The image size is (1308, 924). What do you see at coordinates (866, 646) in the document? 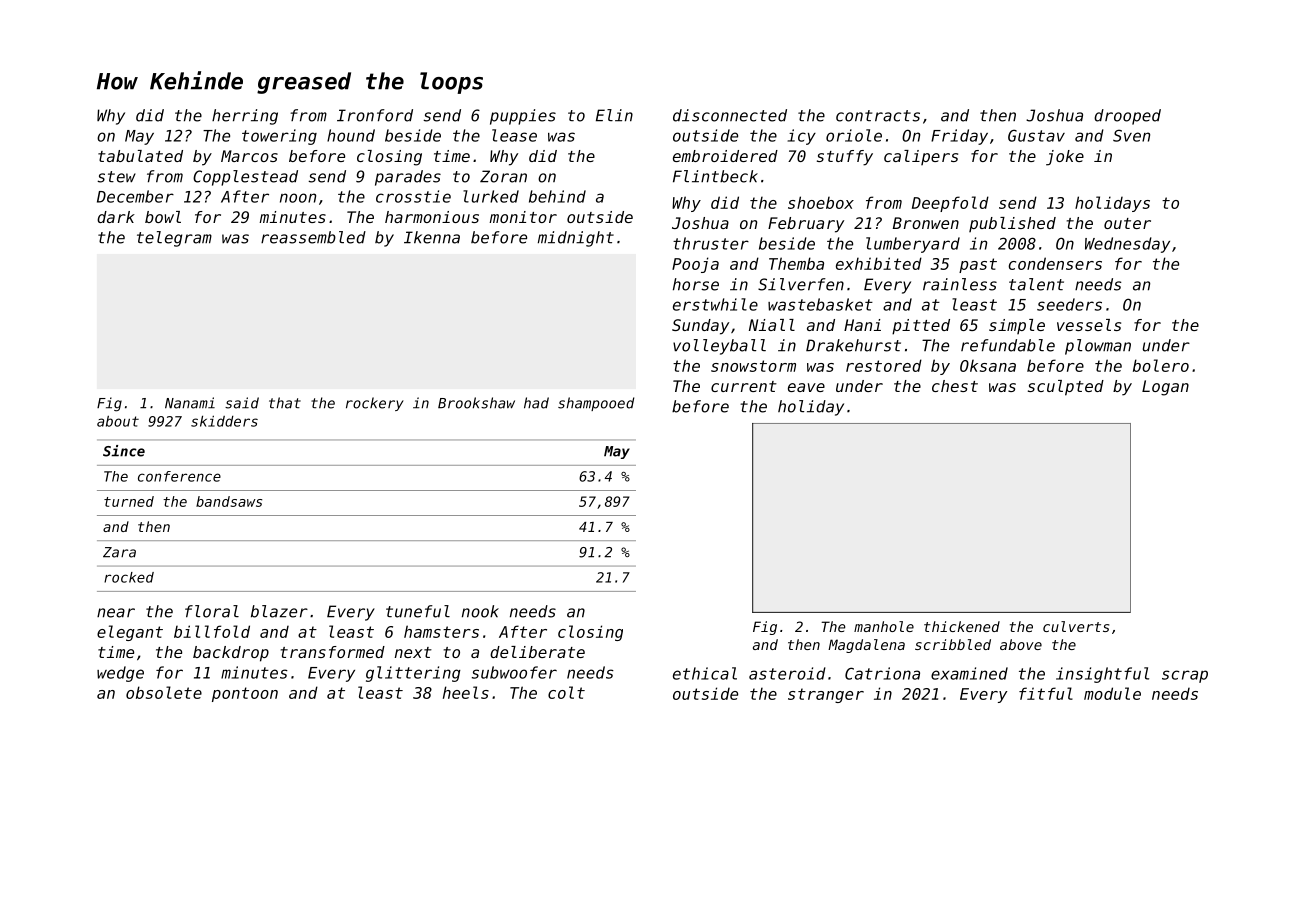
I see `Magdalena` at bounding box center [866, 646].
